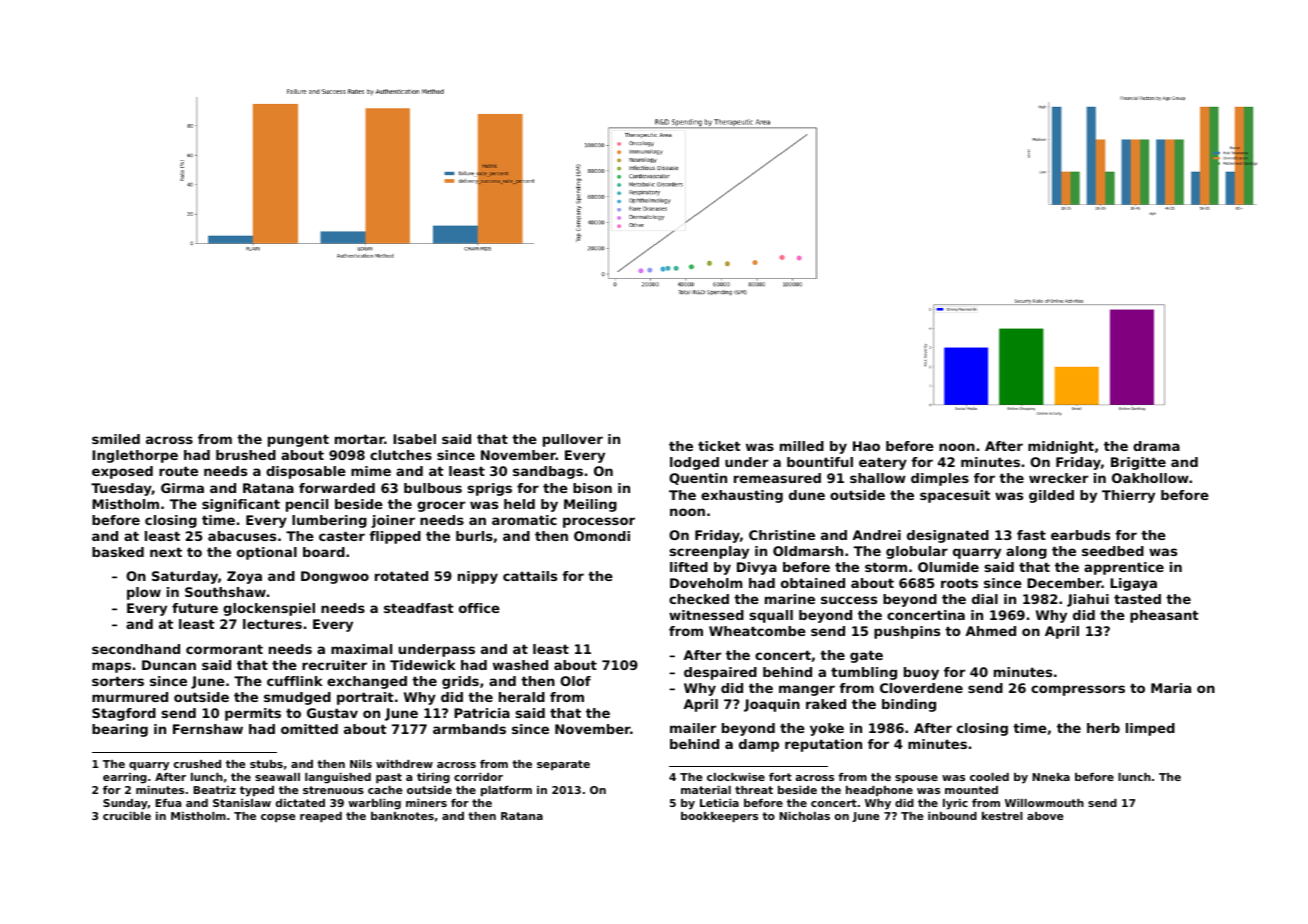 This page has width=1308, height=924. I want to click on raked, so click(826, 704).
